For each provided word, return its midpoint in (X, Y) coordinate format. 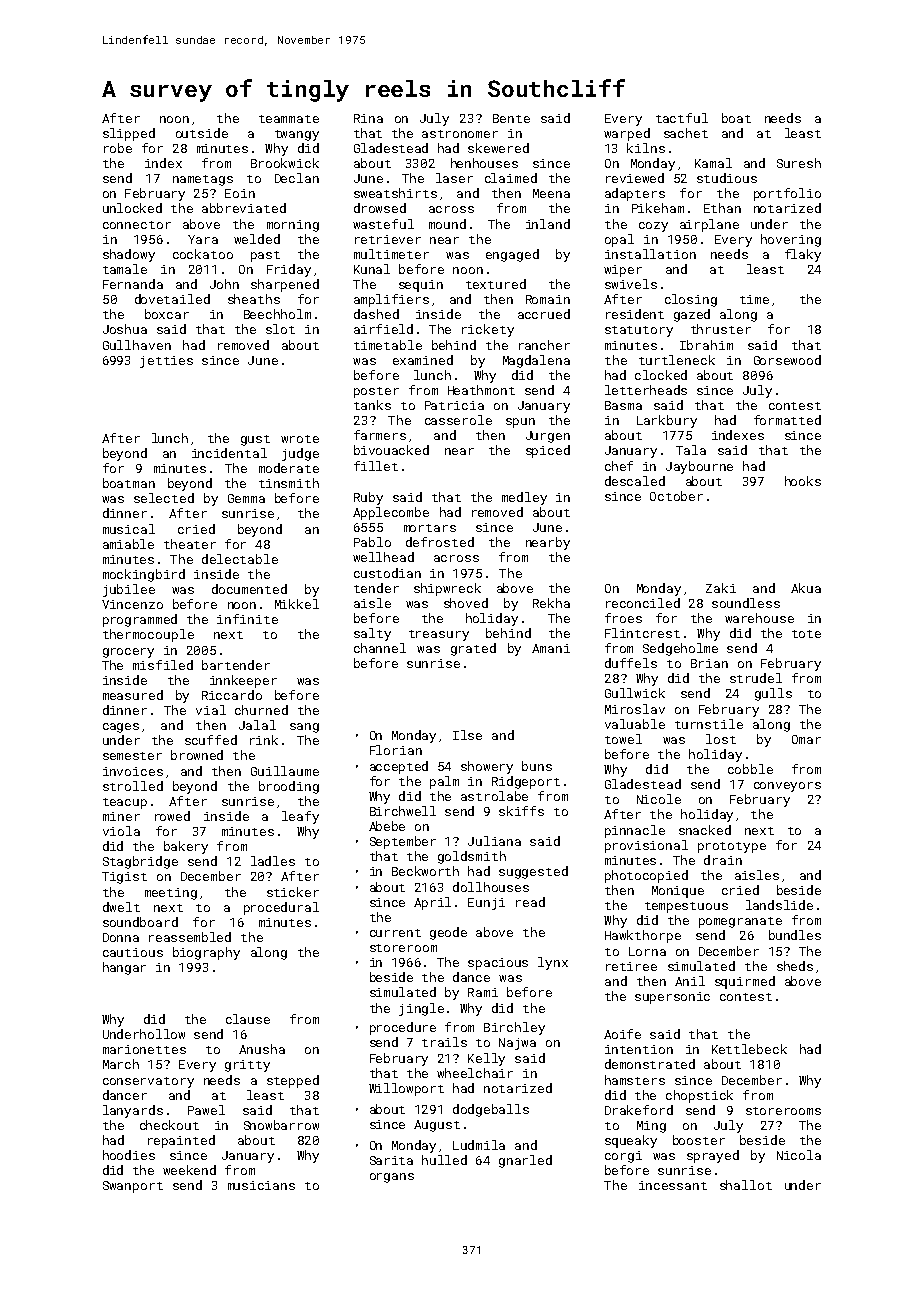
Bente (511, 118)
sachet (686, 133)
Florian (396, 750)
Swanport (133, 1187)
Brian (709, 663)
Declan (297, 178)
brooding (289, 787)
